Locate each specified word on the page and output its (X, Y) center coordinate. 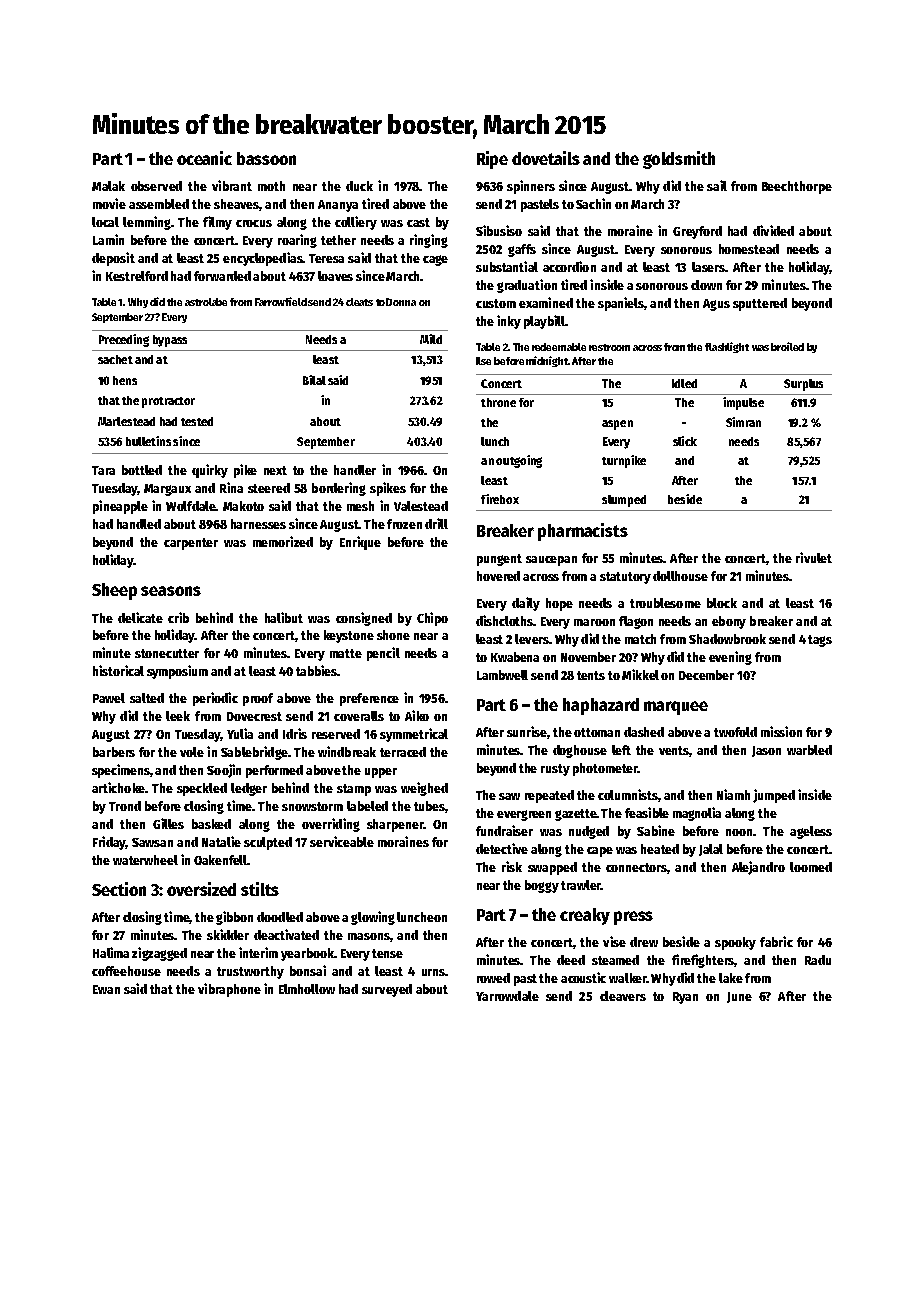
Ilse (483, 361)
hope (559, 604)
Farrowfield (281, 301)
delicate (140, 617)
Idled (684, 383)
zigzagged (159, 954)
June (739, 997)
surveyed (387, 990)
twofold (735, 732)
